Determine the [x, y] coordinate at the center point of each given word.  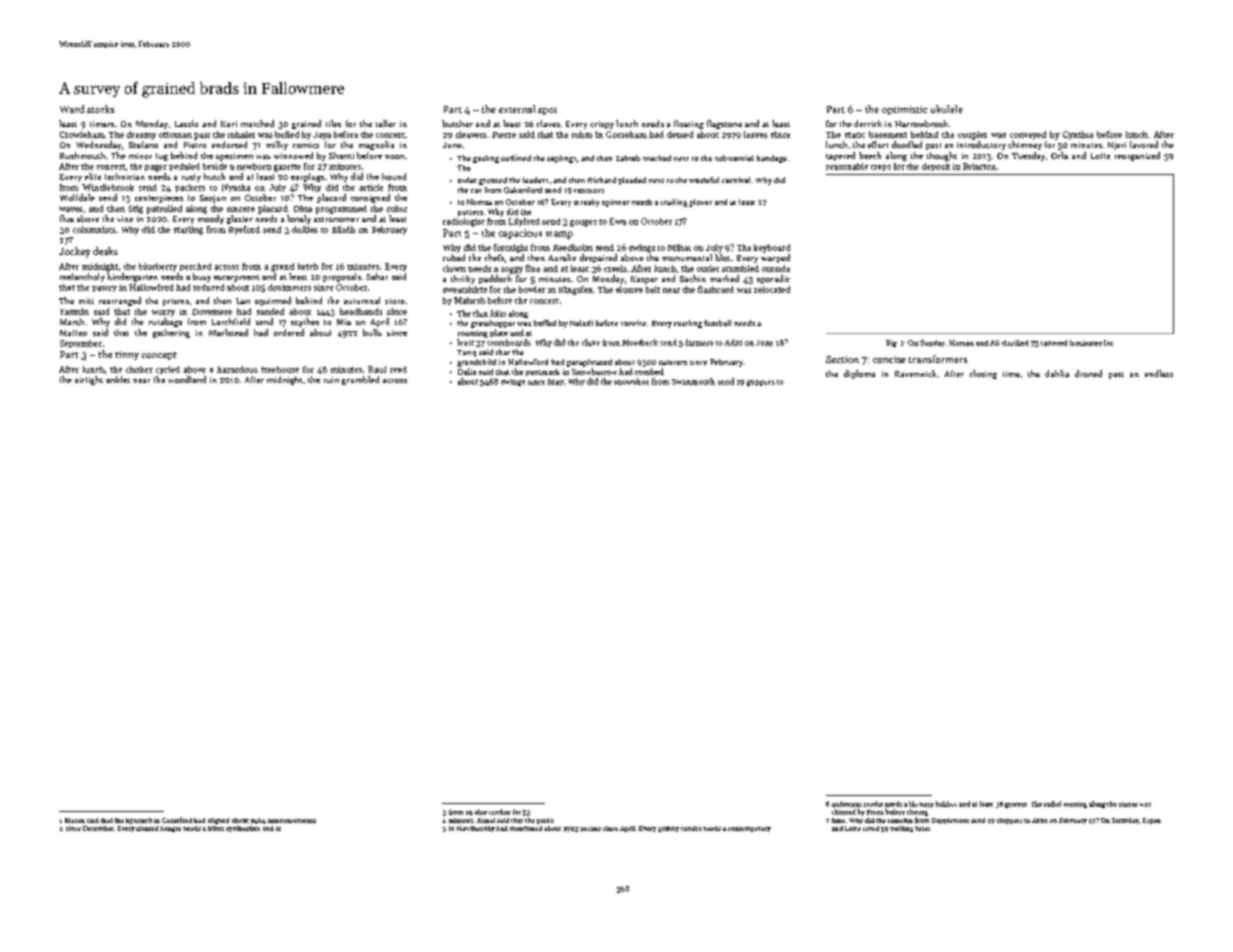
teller [386, 123]
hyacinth [139, 821]
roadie [873, 804]
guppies [761, 383]
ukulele [947, 109]
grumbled [360, 380]
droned [1088, 373]
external [517, 109]
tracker [500, 812]
